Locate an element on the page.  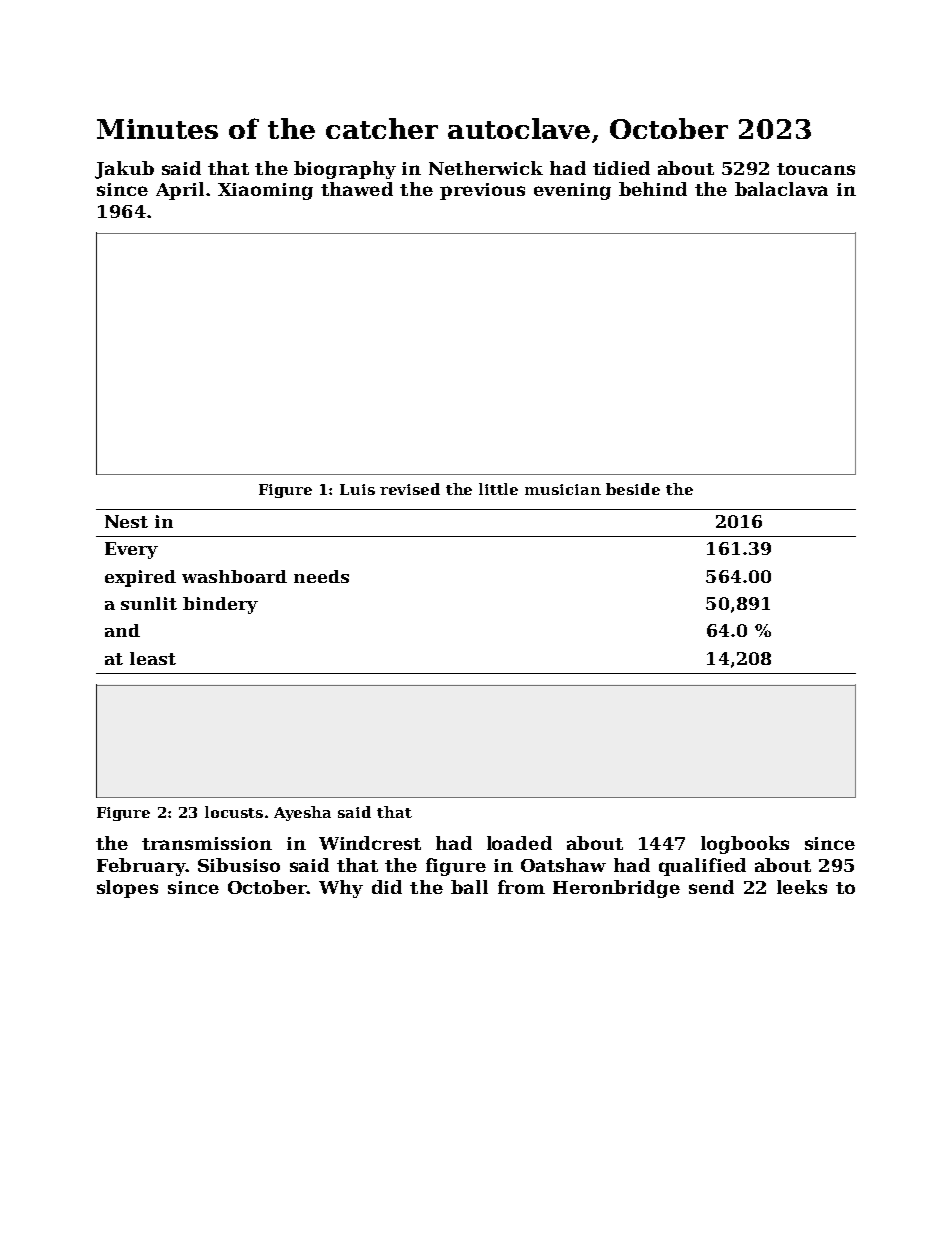
revised is located at coordinates (410, 489).
